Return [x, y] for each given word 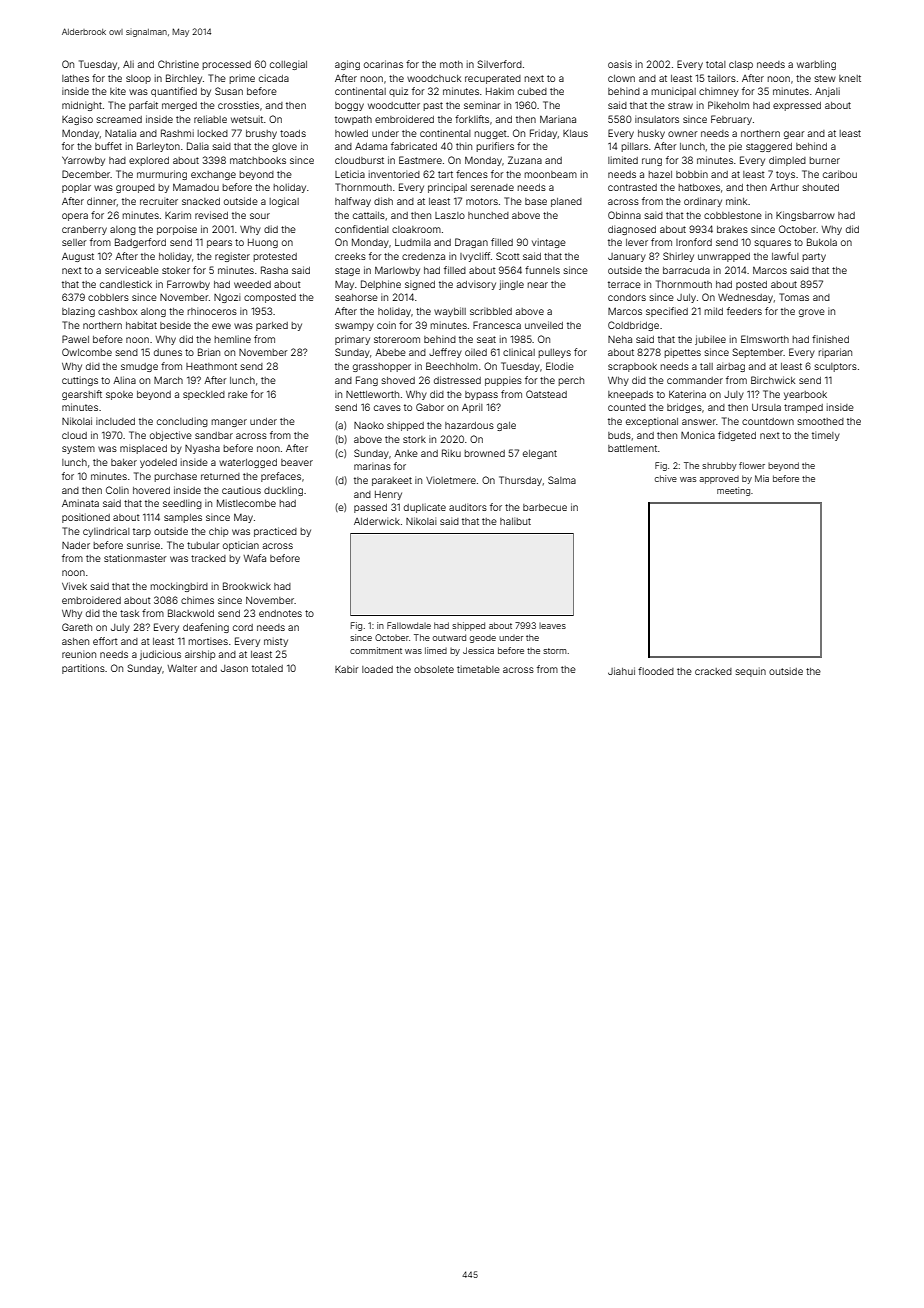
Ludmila [413, 242]
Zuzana [525, 160]
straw [680, 105]
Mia [762, 478]
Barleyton [158, 147]
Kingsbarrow [805, 216]
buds [619, 435]
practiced [275, 532]
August [78, 257]
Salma [562, 480]
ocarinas [383, 64]
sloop [138, 79]
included [115, 421]
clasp [741, 65]
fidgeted [737, 436]
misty [276, 642]
